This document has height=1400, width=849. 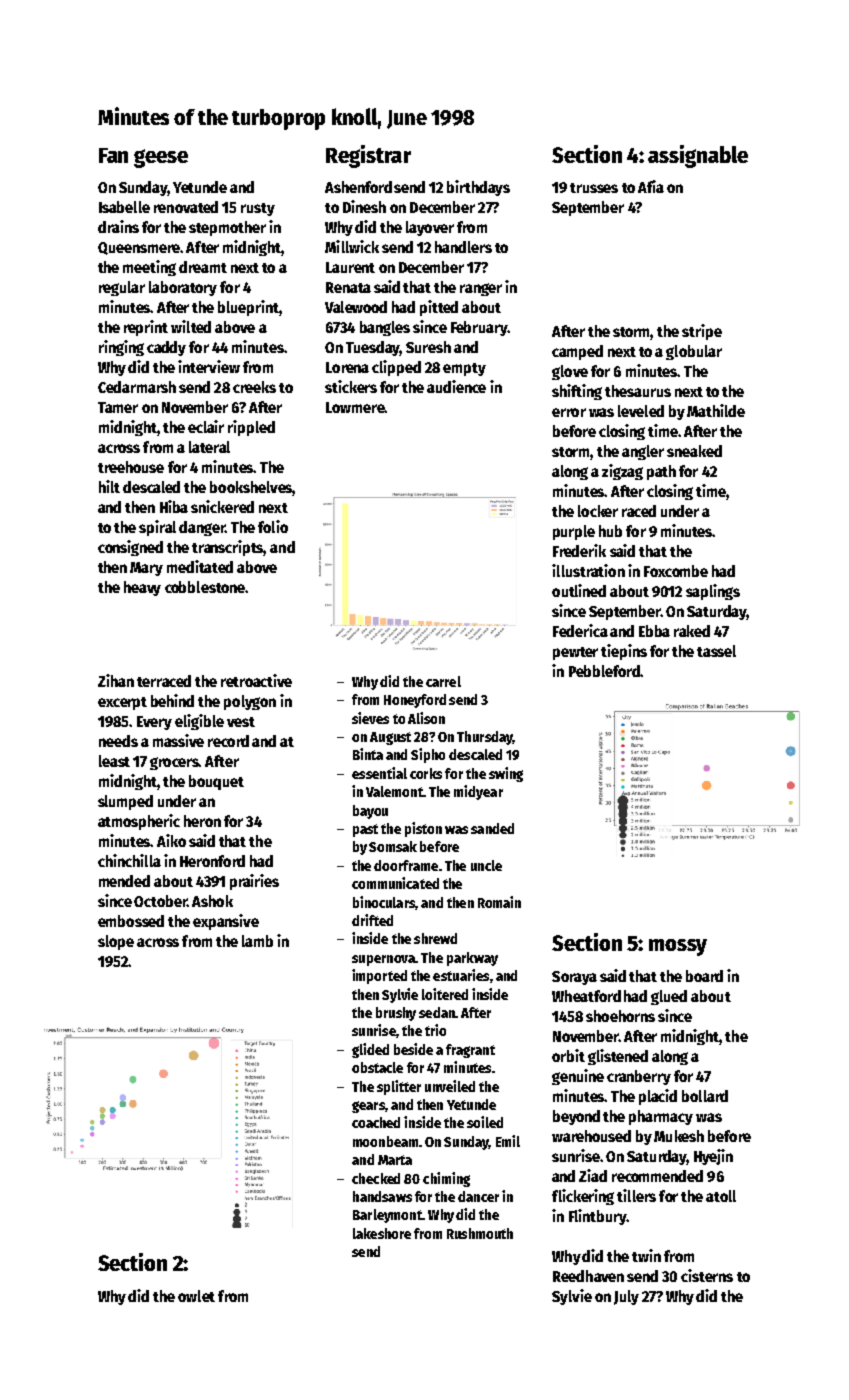 What do you see at coordinates (678, 947) in the document?
I see `mossy` at bounding box center [678, 947].
